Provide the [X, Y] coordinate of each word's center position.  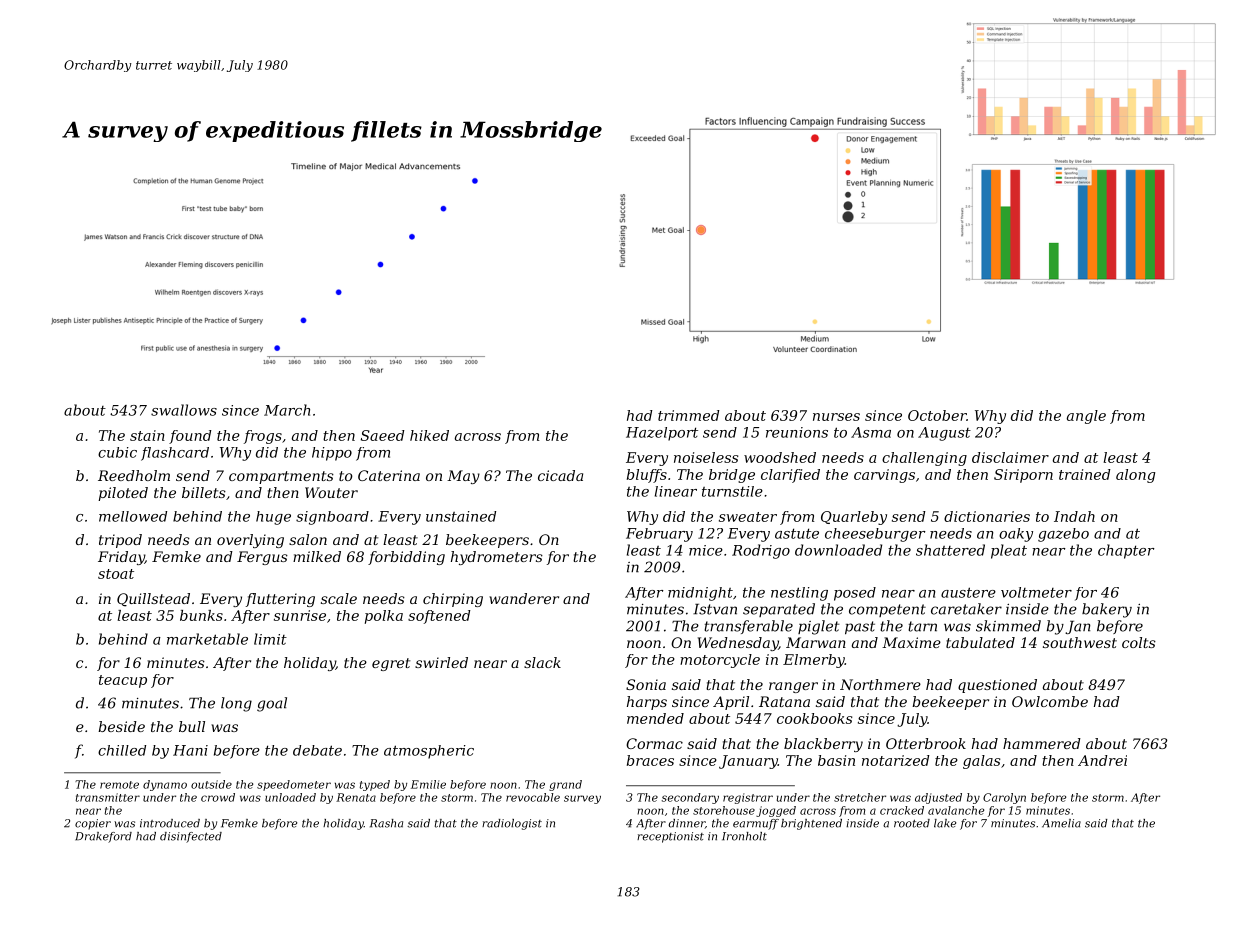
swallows [184, 410]
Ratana [784, 701]
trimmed [689, 415]
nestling [799, 594]
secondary [690, 798]
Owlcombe [1050, 701]
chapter [1126, 551]
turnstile [732, 491]
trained [1085, 474]
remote [119, 785]
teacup [123, 681]
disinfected [191, 837]
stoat [116, 574]
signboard [332, 518]
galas [981, 762]
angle [1086, 417]
